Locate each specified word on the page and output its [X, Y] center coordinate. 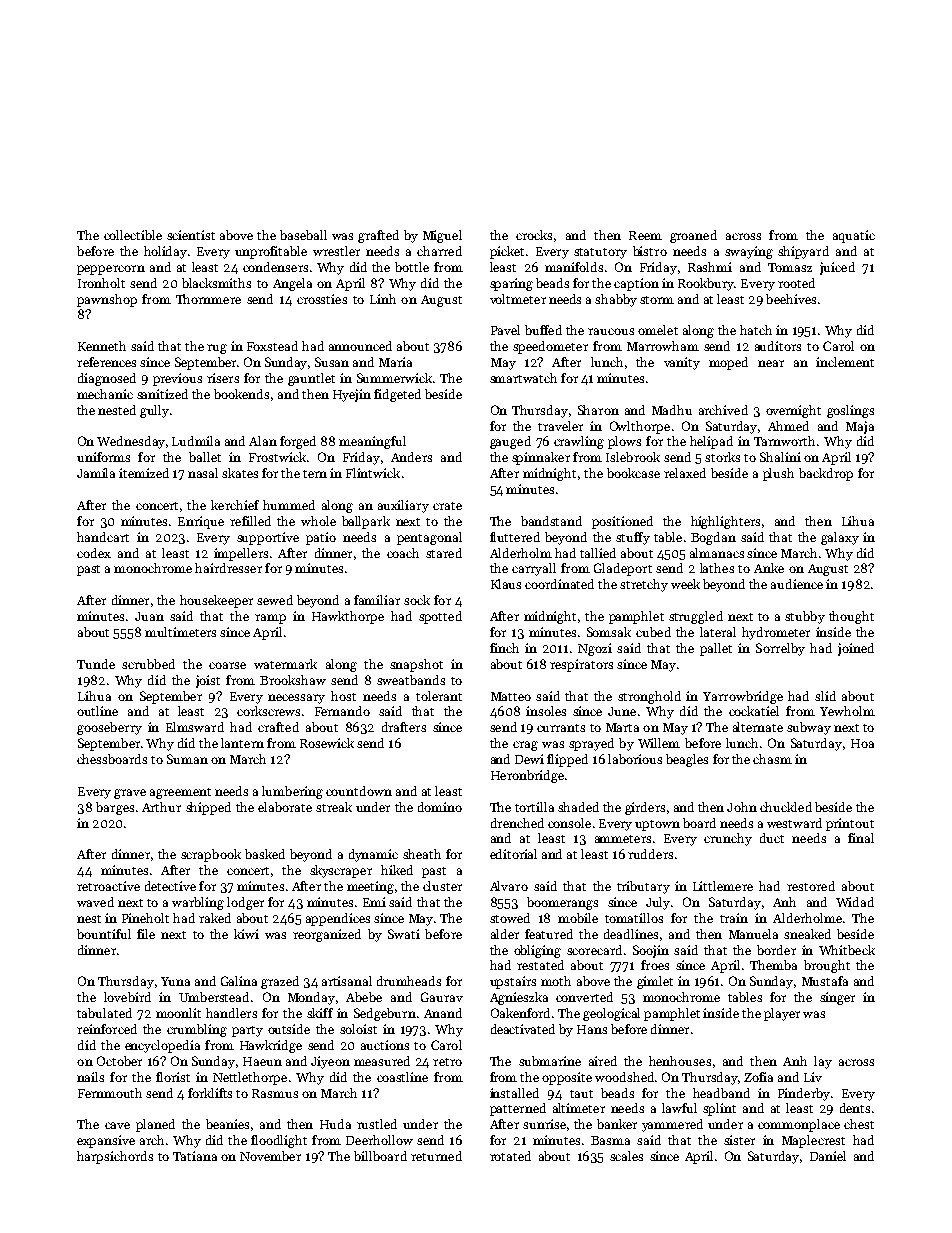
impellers [241, 554]
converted [584, 997]
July [658, 903]
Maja [860, 427]
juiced [837, 268]
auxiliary [403, 506]
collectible [133, 235]
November [270, 1156]
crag [525, 746]
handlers [231, 1013]
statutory [600, 253]
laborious [635, 759]
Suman [187, 759]
